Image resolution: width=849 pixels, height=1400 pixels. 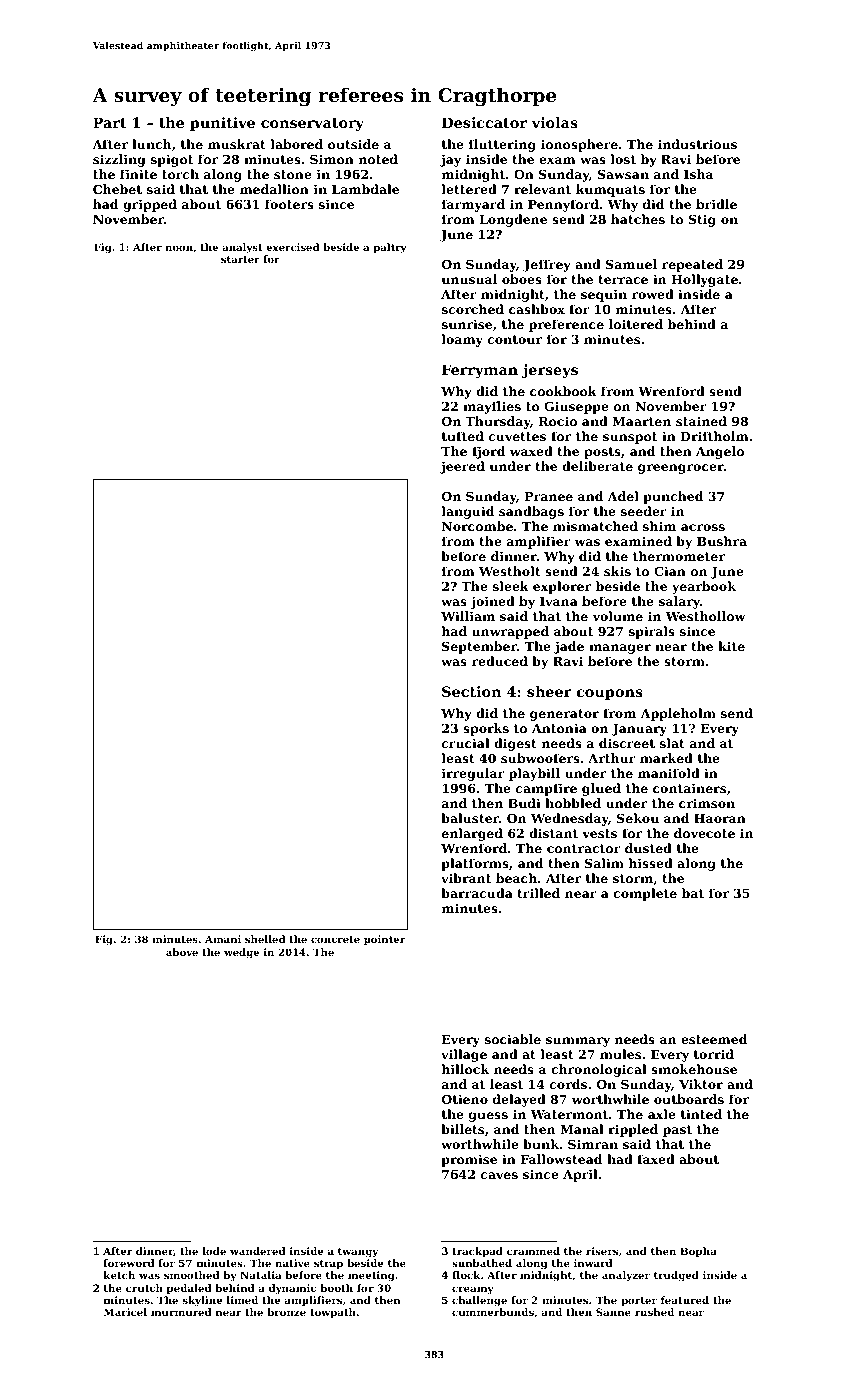 I want to click on concrete, so click(x=335, y=939).
